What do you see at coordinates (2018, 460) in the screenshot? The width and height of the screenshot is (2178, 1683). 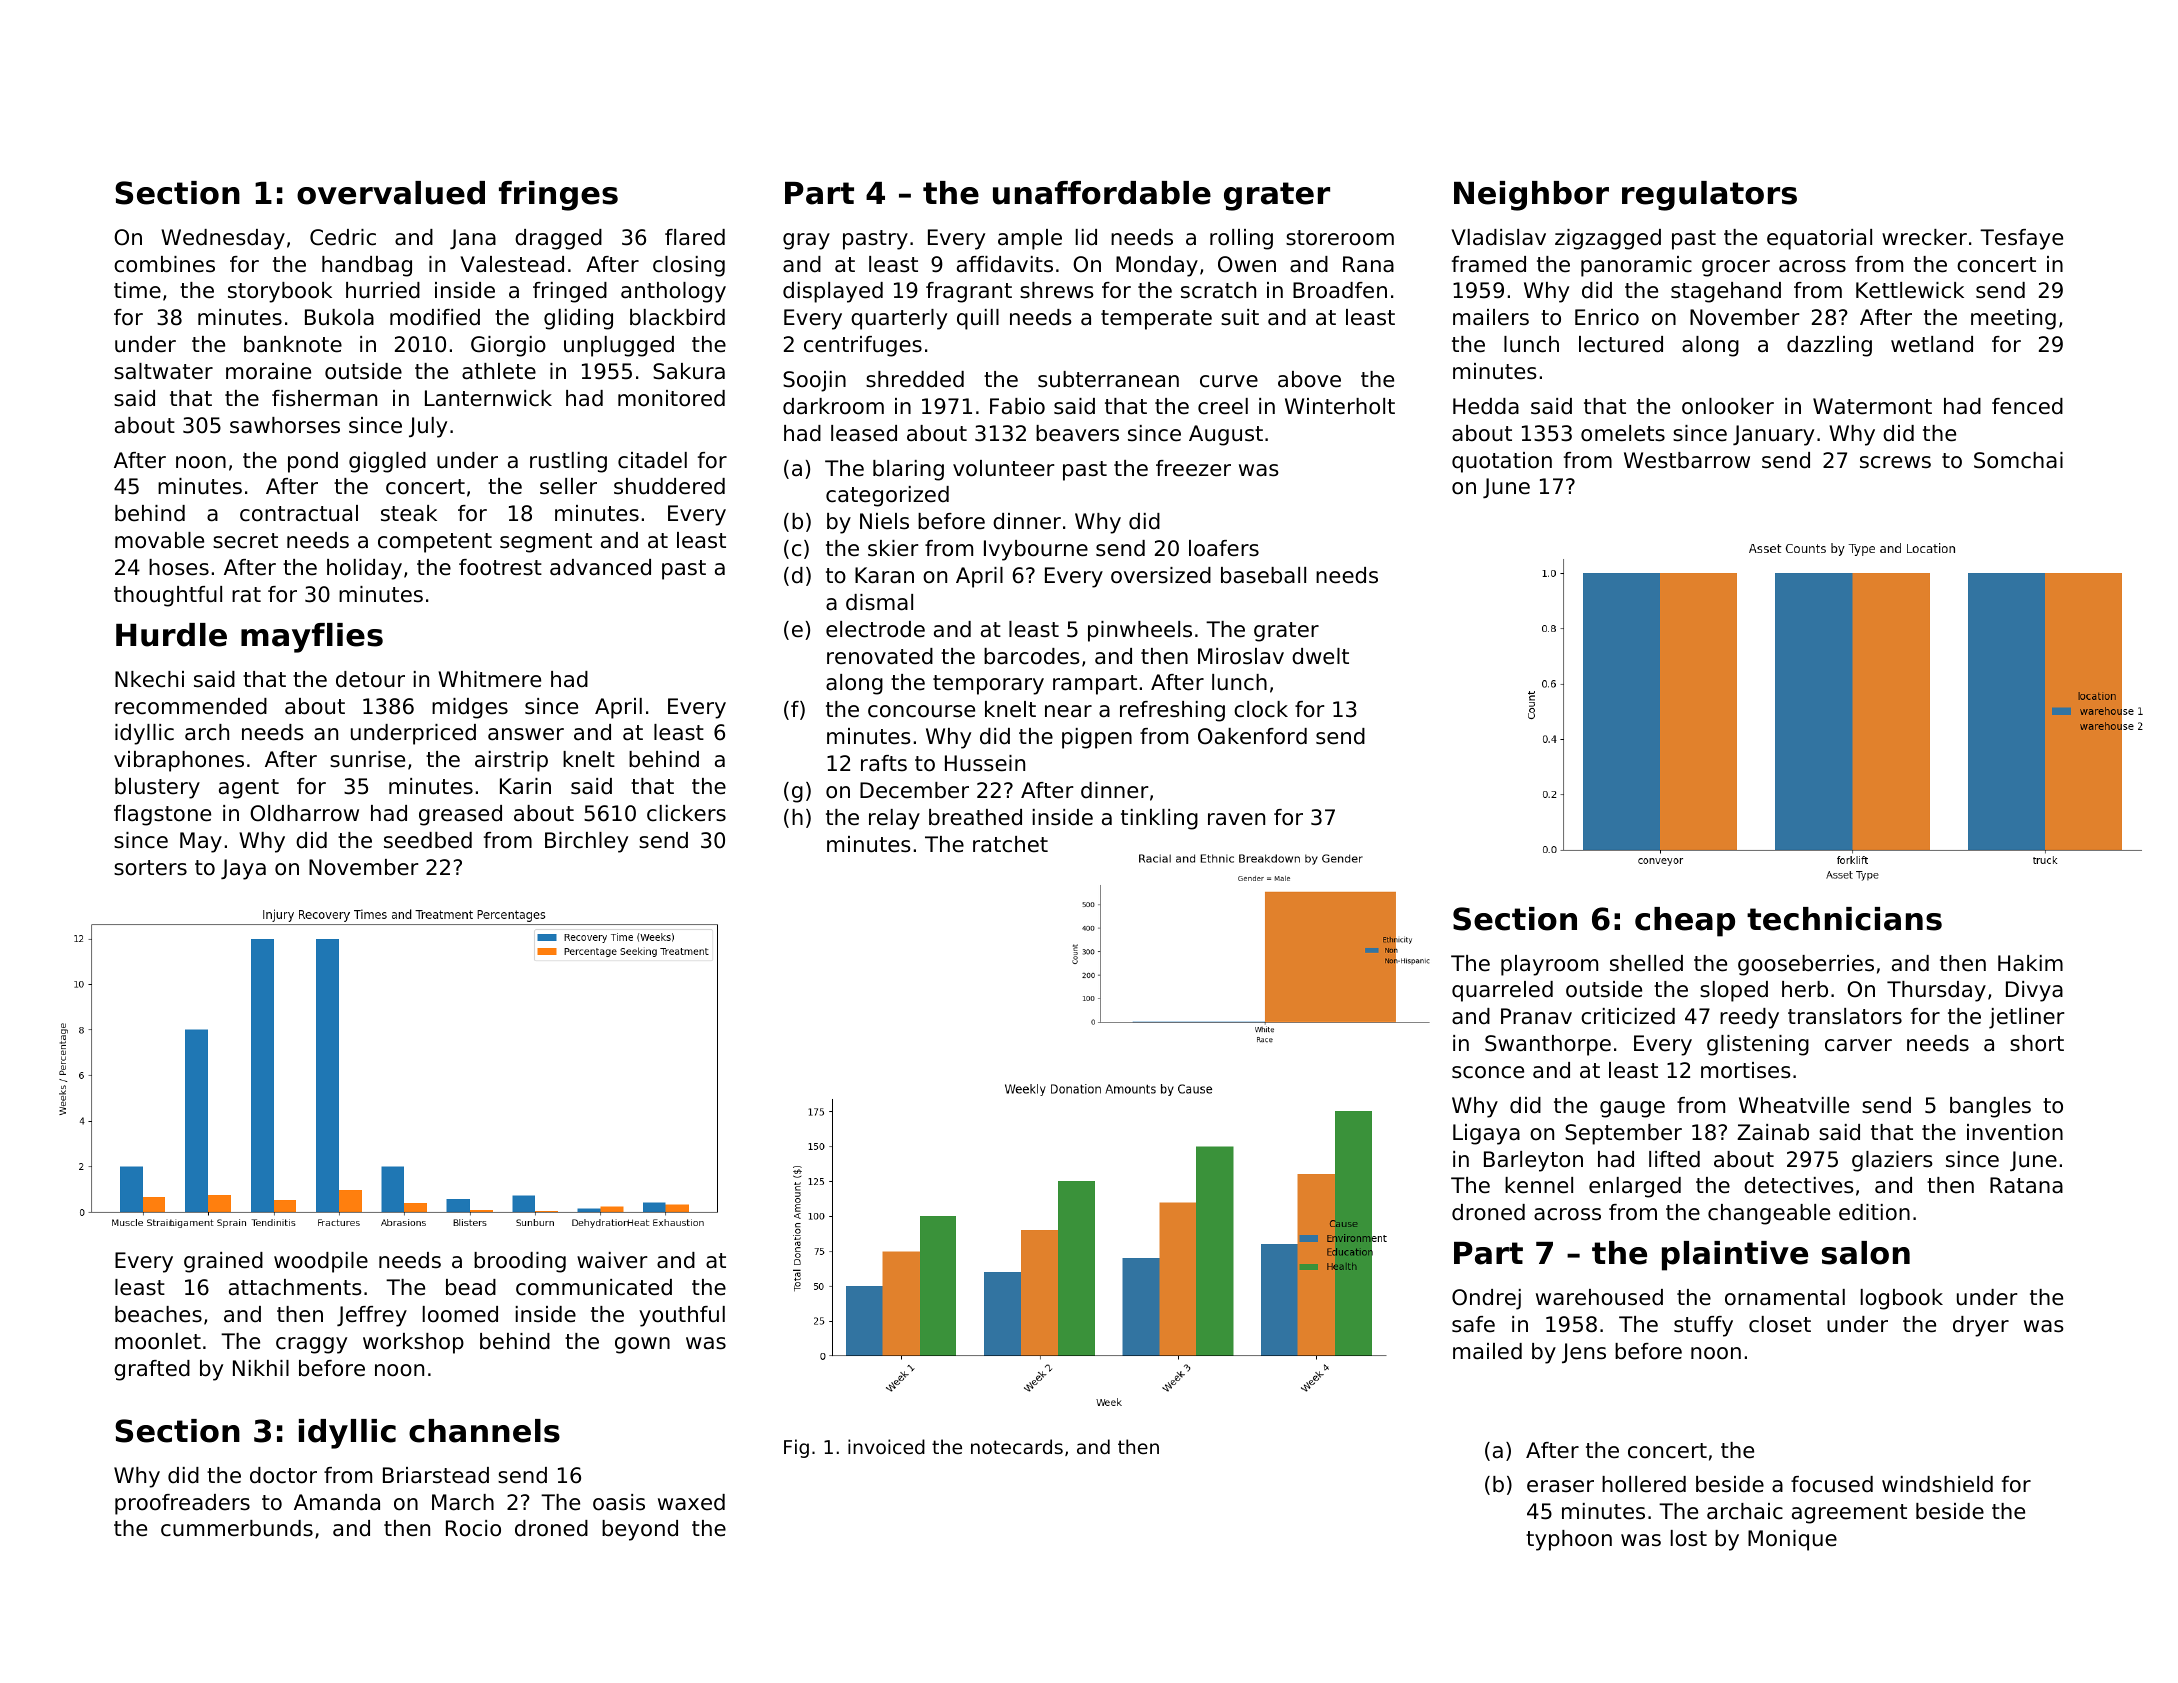 I see `Somchai` at bounding box center [2018, 460].
